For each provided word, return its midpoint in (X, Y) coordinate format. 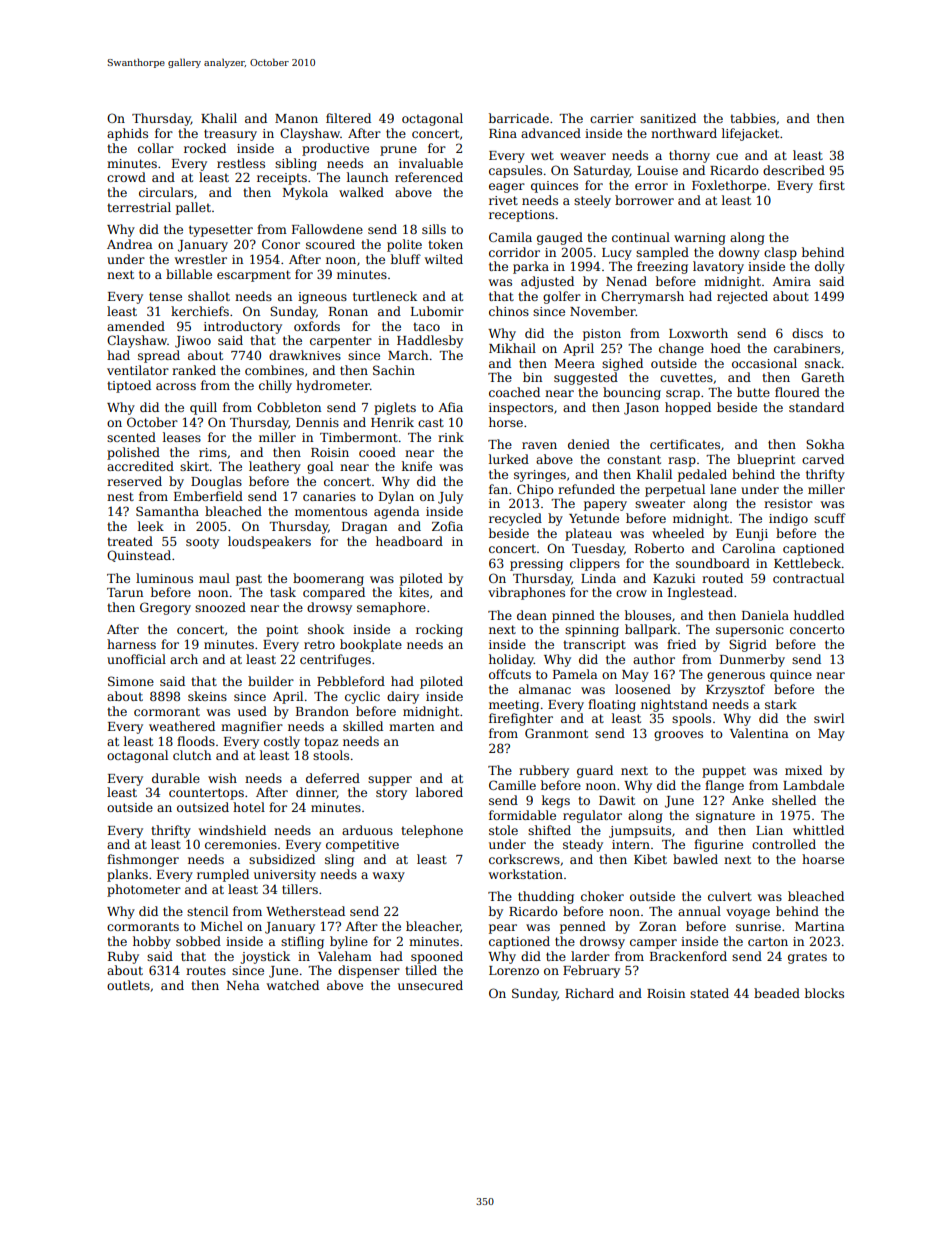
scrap (683, 395)
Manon (296, 118)
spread (159, 356)
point (282, 631)
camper (653, 944)
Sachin (394, 370)
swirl (829, 718)
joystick (265, 957)
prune (398, 151)
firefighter (521, 719)
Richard (589, 993)
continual (641, 237)
